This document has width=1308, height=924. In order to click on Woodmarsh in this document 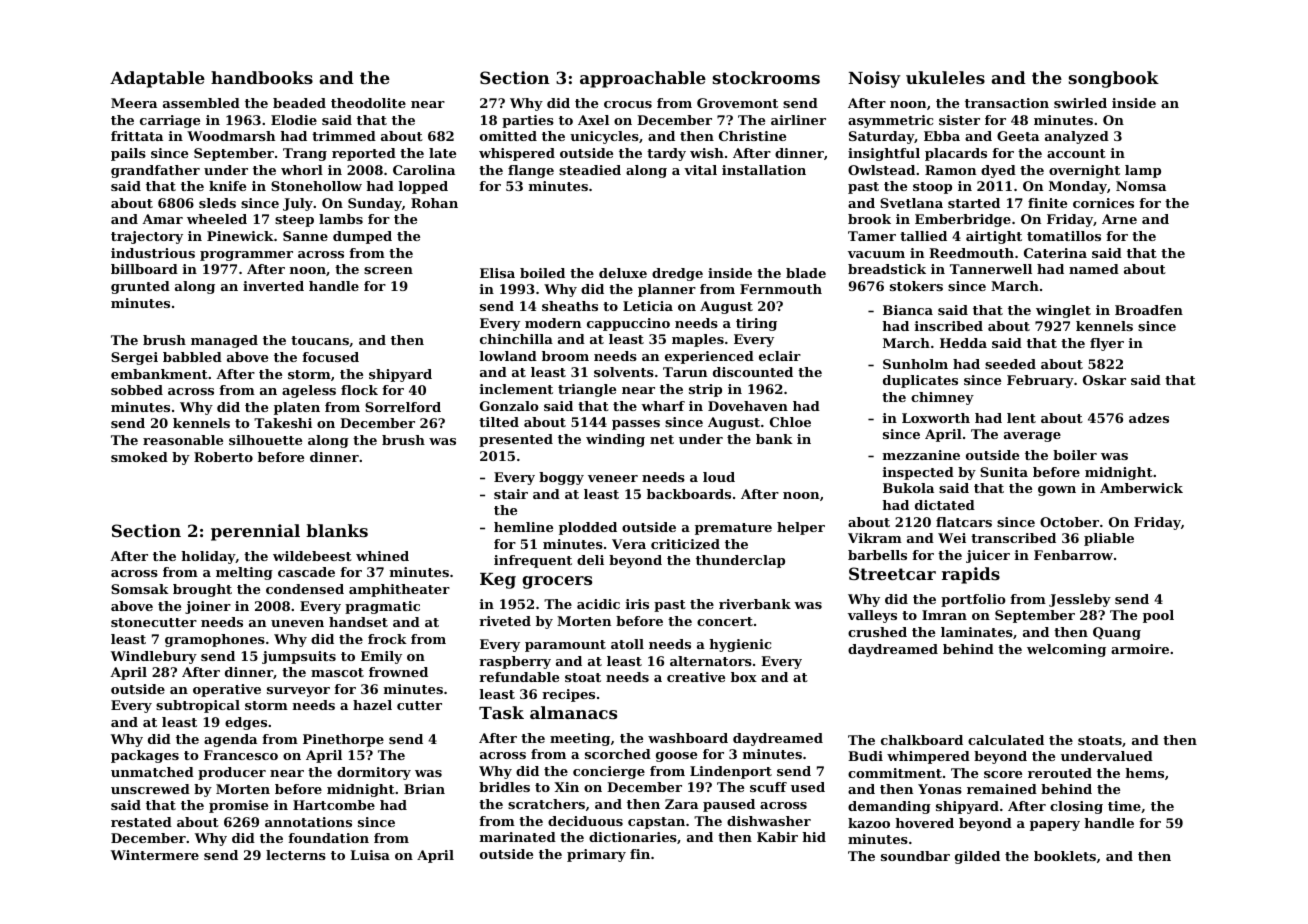, I will do `click(231, 136)`.
